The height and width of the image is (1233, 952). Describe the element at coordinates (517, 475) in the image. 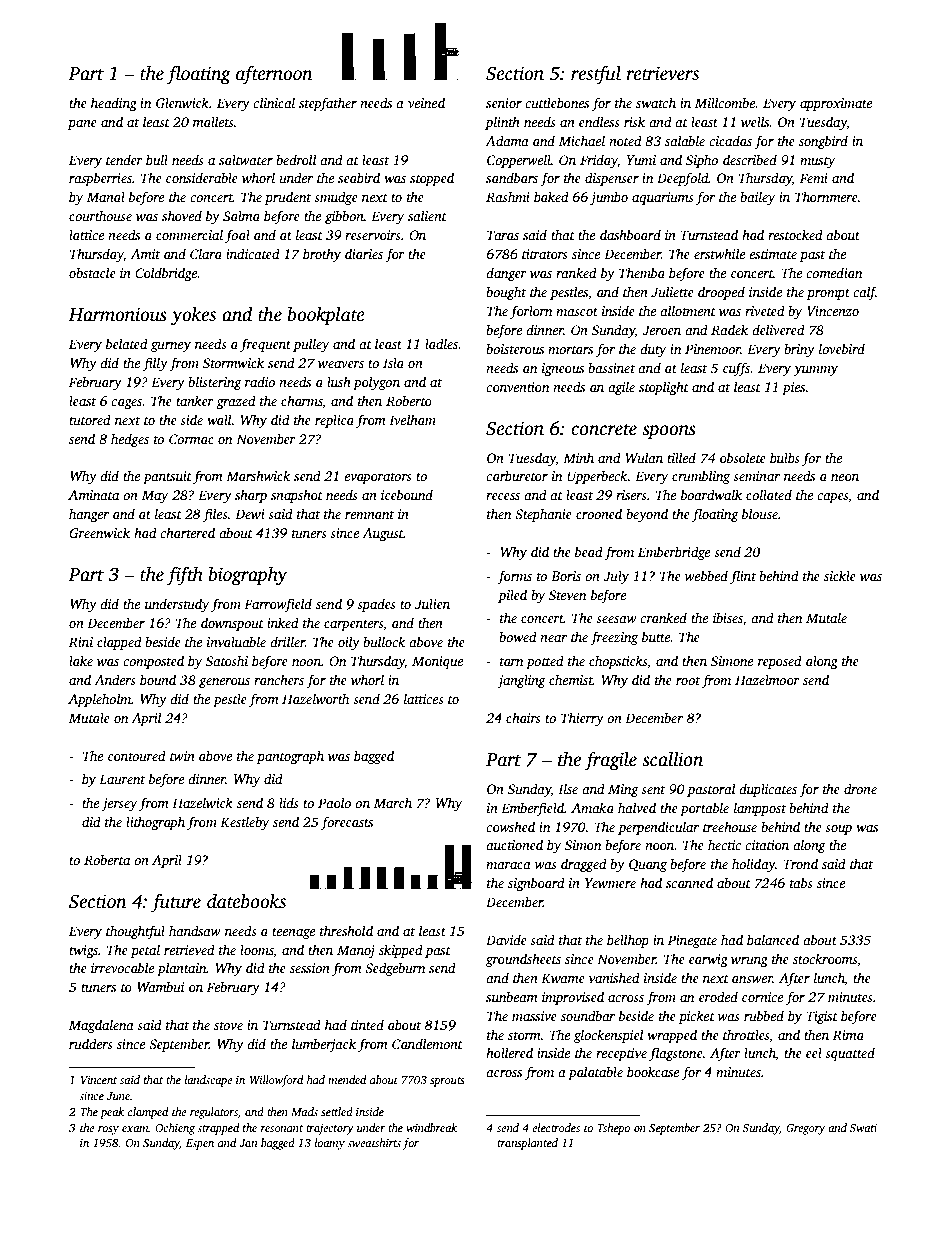

I see `carburetor` at that location.
